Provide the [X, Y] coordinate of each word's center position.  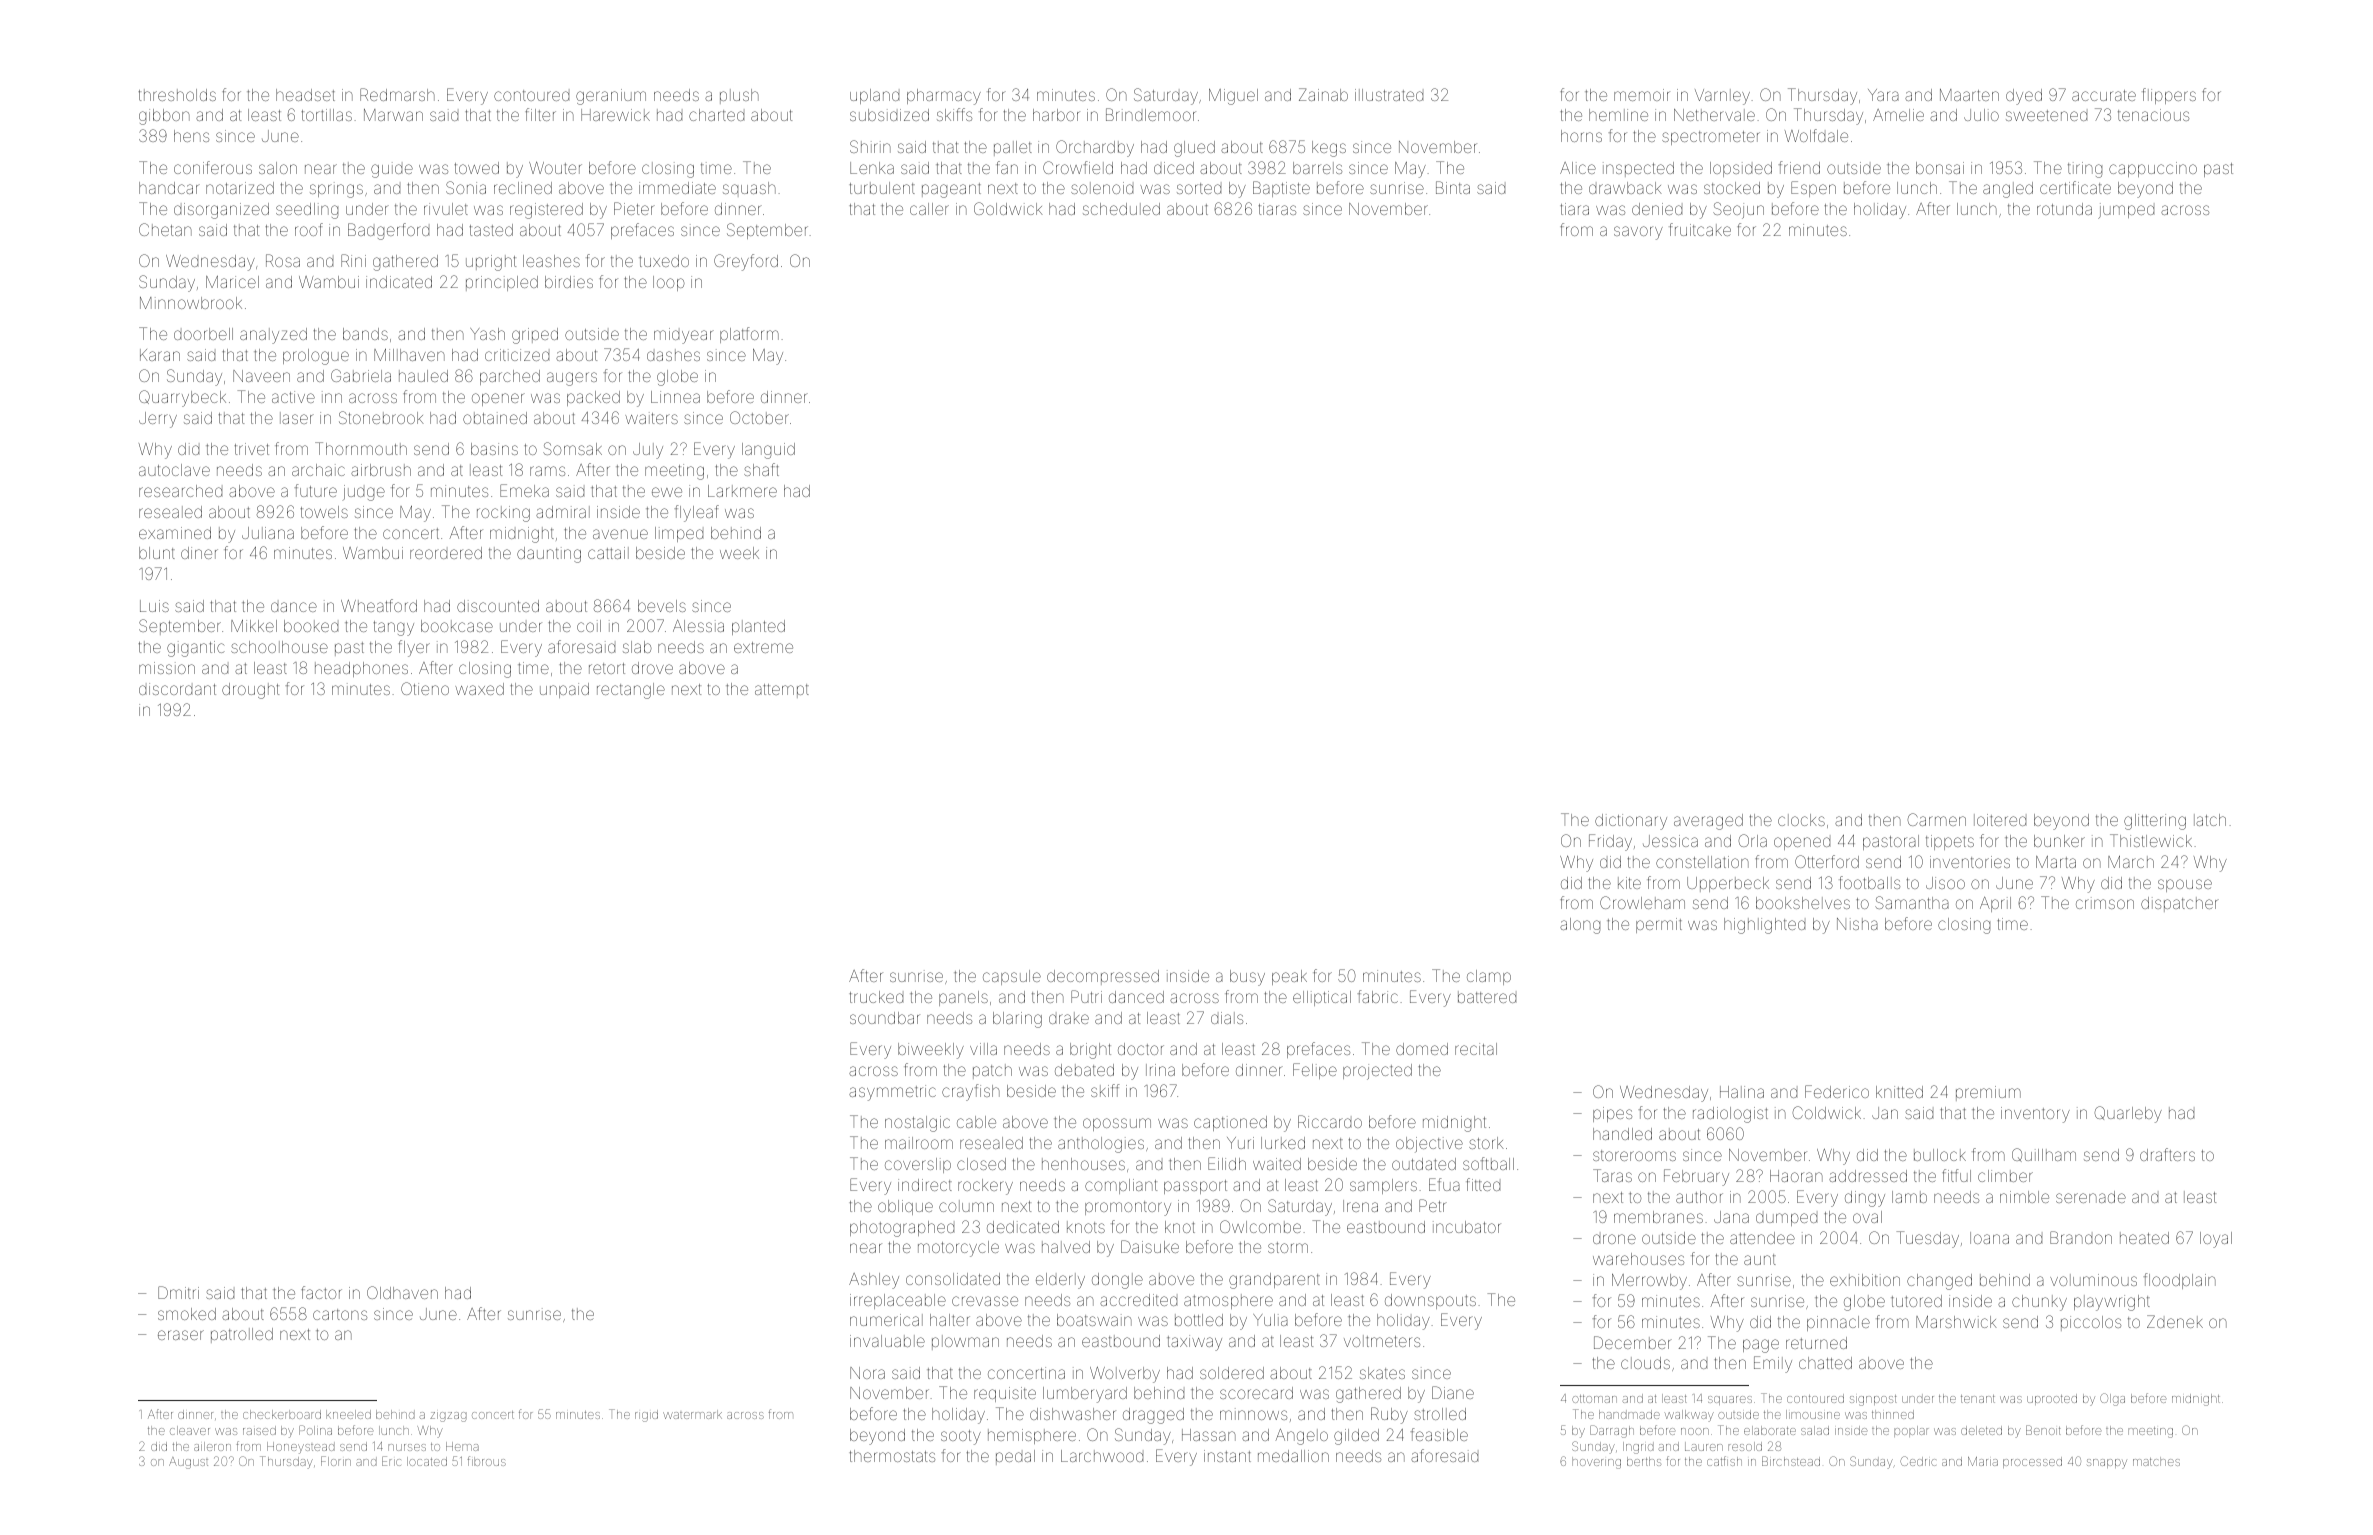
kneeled [348, 1414]
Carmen [1936, 819]
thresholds [177, 95]
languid [768, 451]
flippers [2169, 96]
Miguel [1233, 97]
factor [321, 1292]
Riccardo [1330, 1121]
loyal [2216, 1240]
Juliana [268, 533]
